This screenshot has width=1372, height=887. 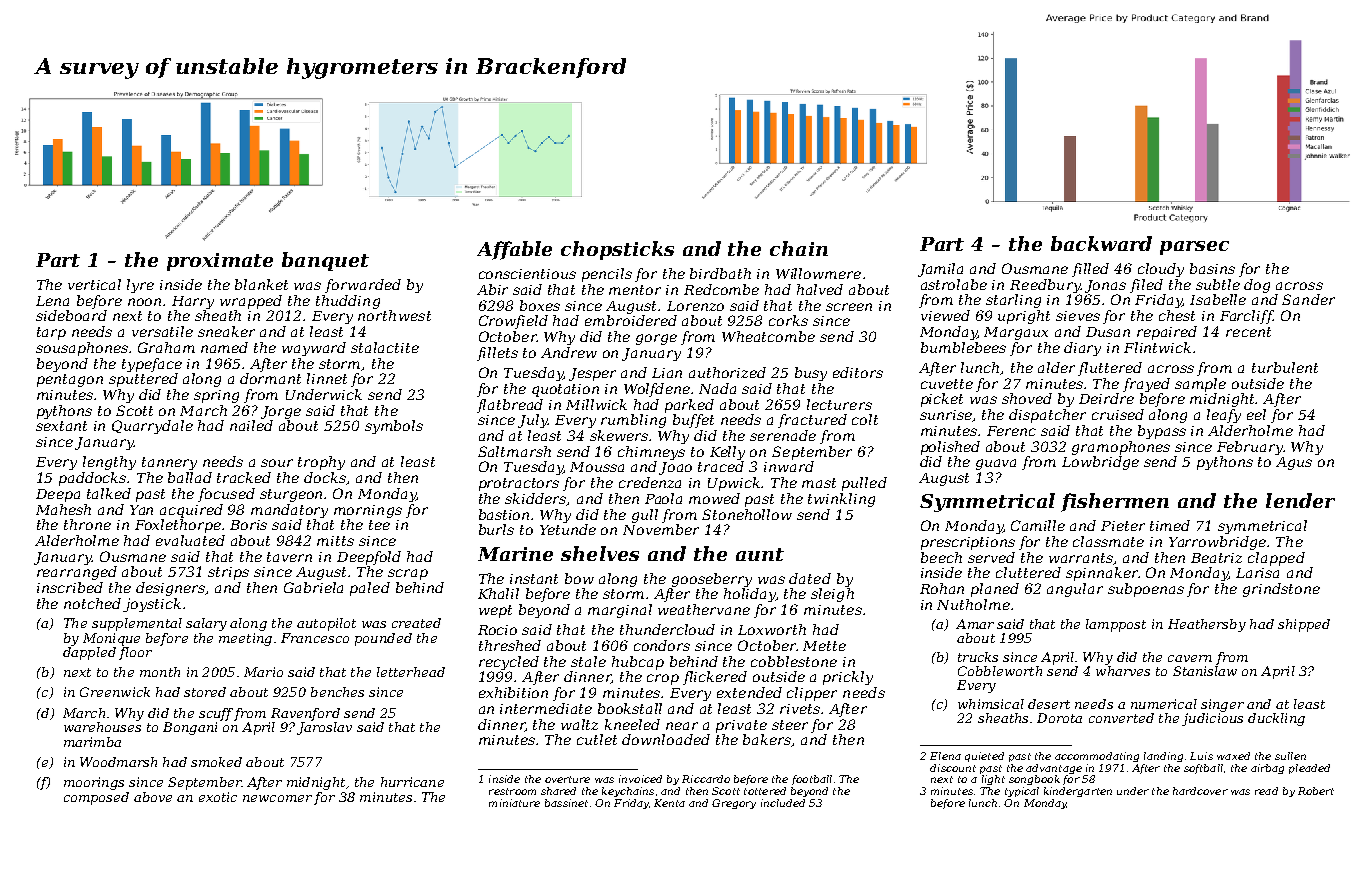 What do you see at coordinates (1194, 248) in the screenshot?
I see `parsec` at bounding box center [1194, 248].
